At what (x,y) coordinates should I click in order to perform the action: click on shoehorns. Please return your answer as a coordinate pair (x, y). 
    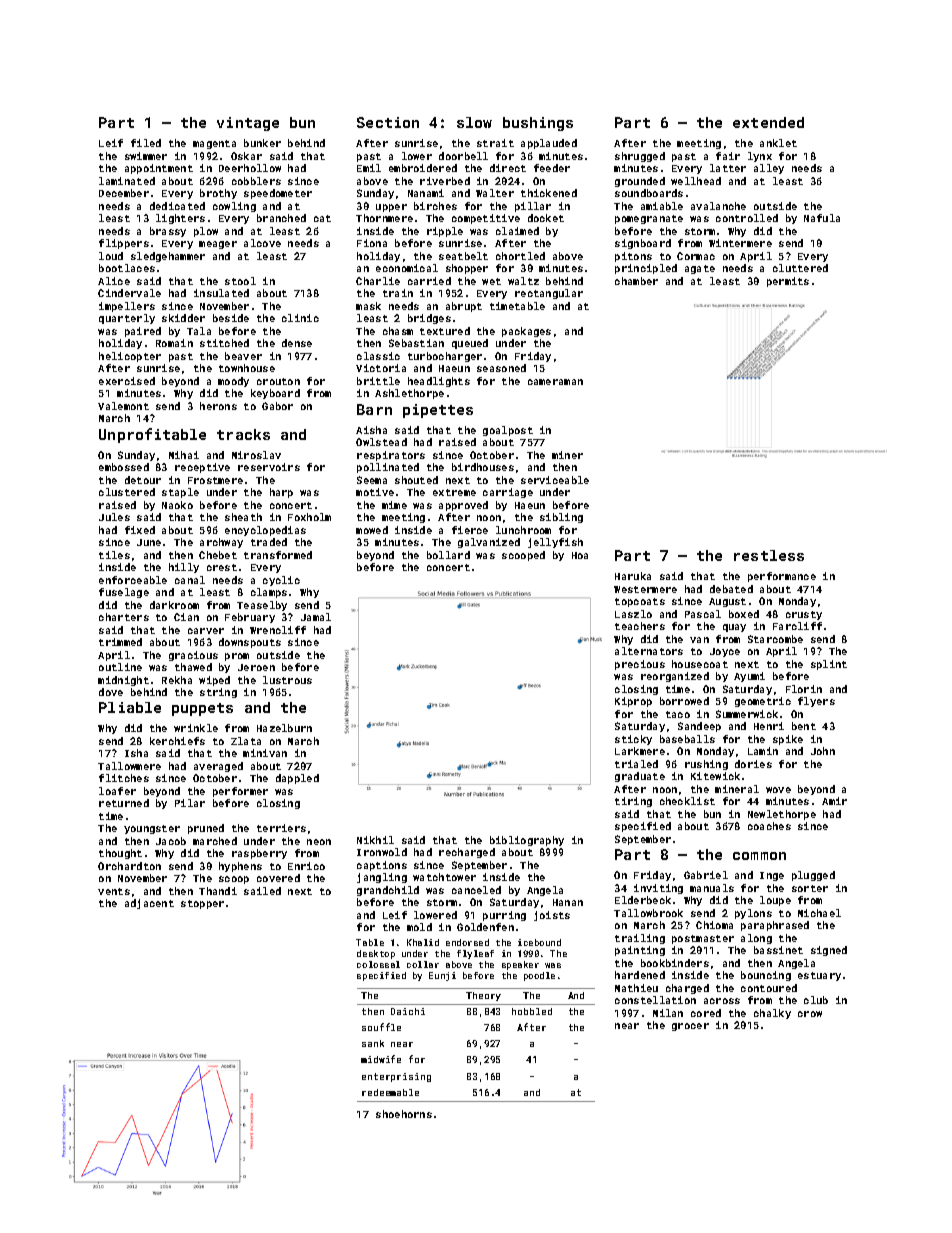
    Looking at the image, I should click on (404, 1114).
